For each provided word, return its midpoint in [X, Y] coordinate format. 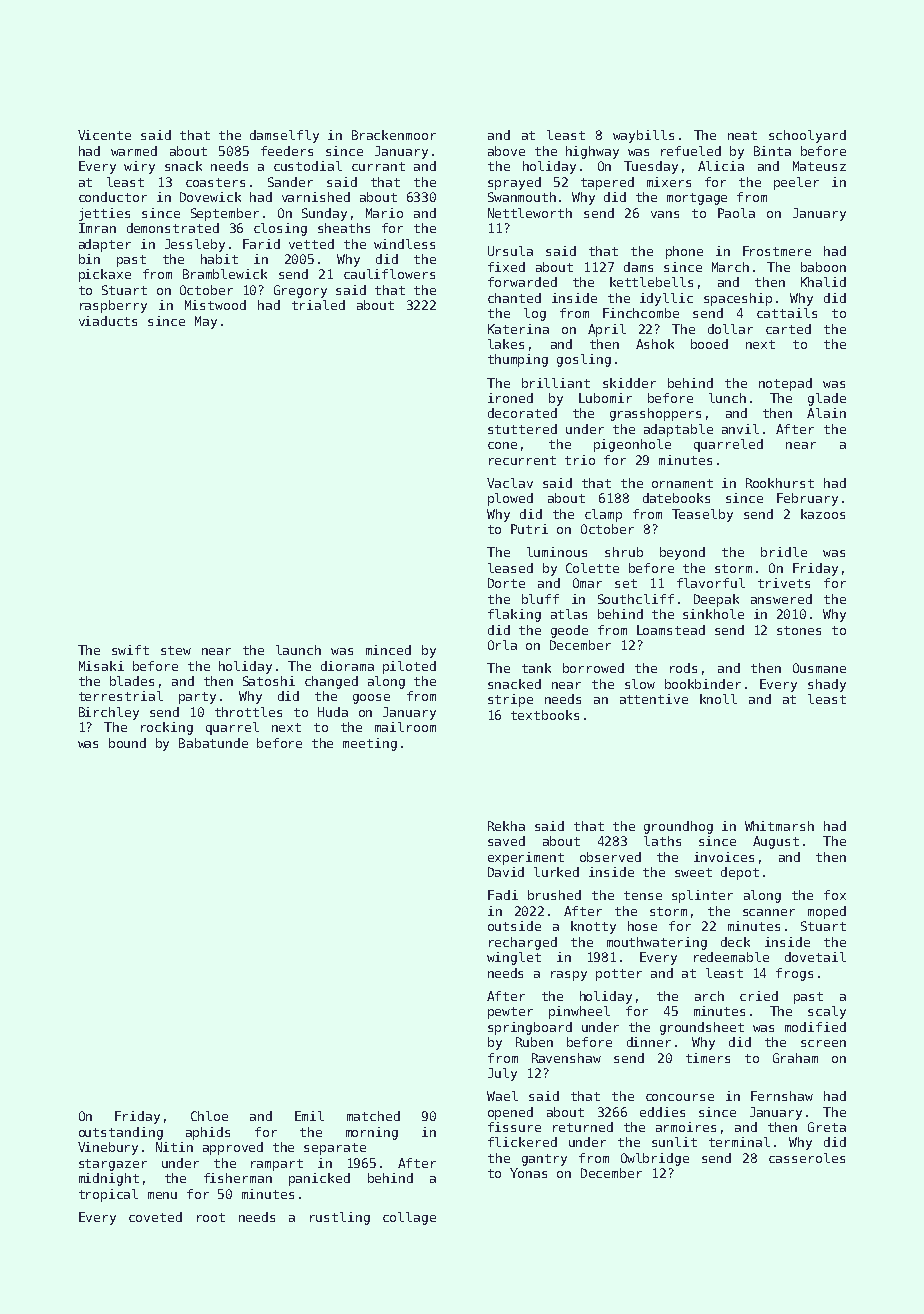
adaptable [678, 430]
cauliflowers [389, 274]
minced [388, 650]
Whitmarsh [779, 826]
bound [127, 743]
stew [176, 650]
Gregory [300, 291]
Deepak [716, 600]
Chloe [209, 1116]
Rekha [506, 826]
